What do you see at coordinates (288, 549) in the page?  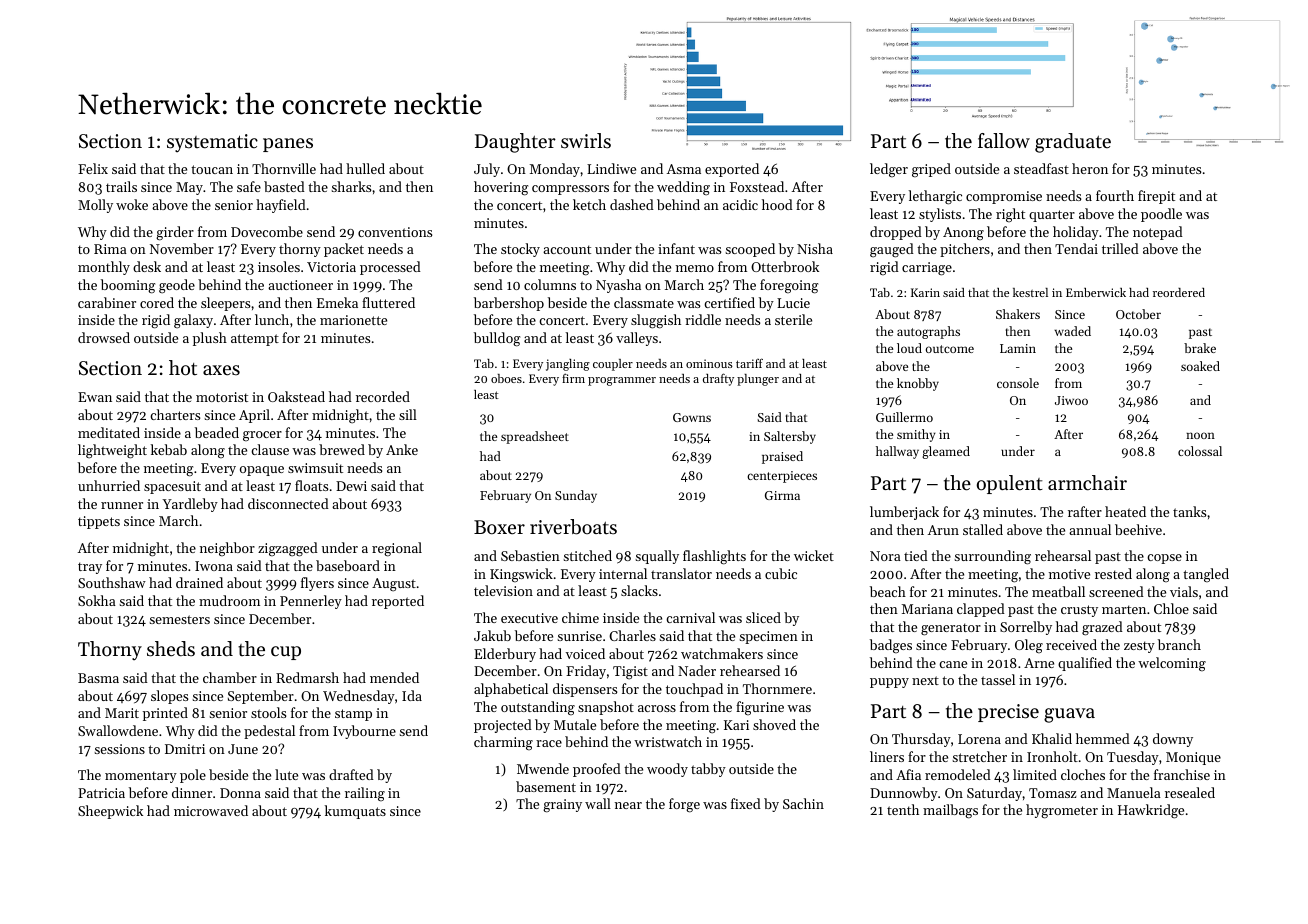 I see `zigzagged` at bounding box center [288, 549].
